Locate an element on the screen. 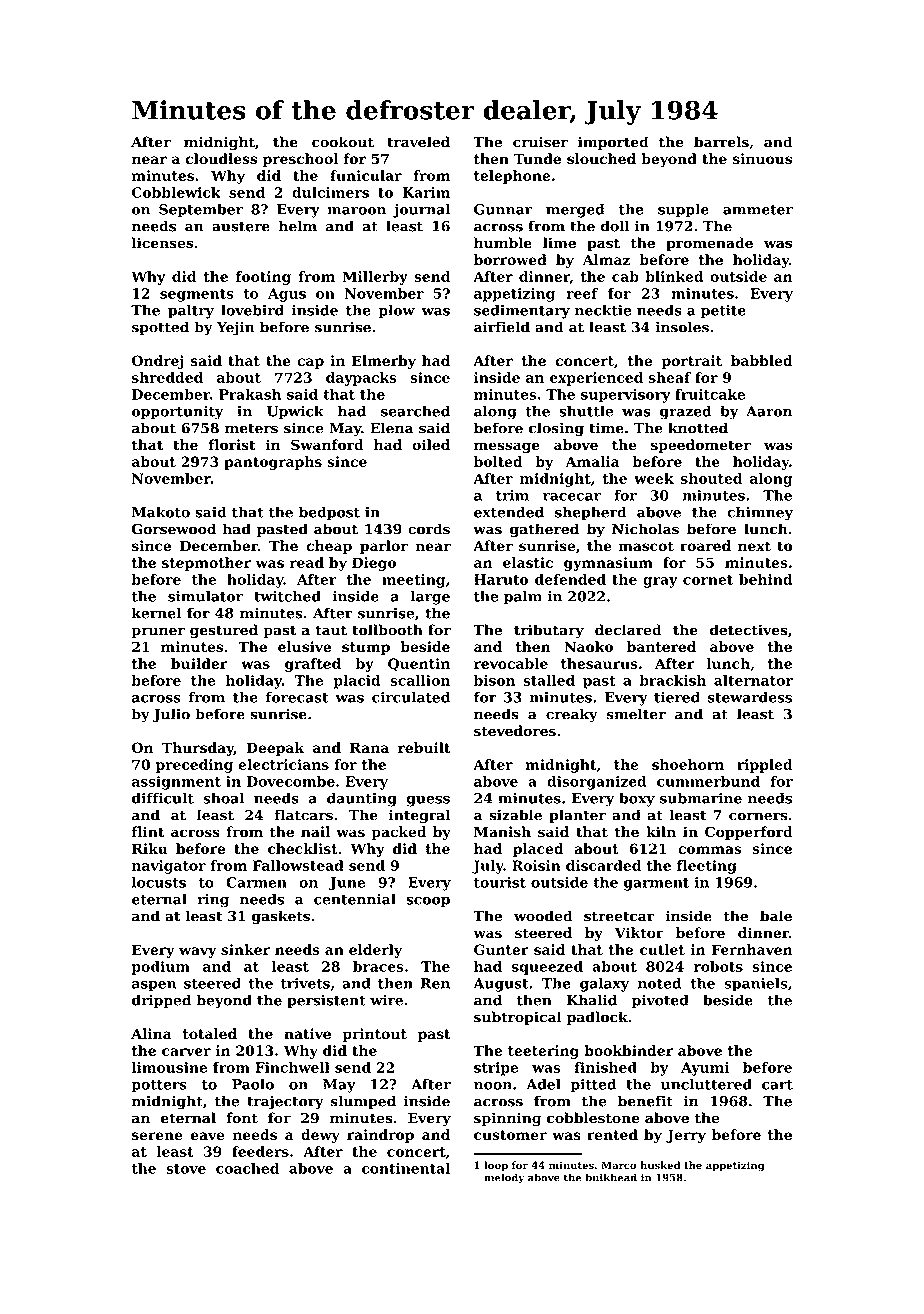 This screenshot has width=924, height=1314. Aaron is located at coordinates (769, 411).
